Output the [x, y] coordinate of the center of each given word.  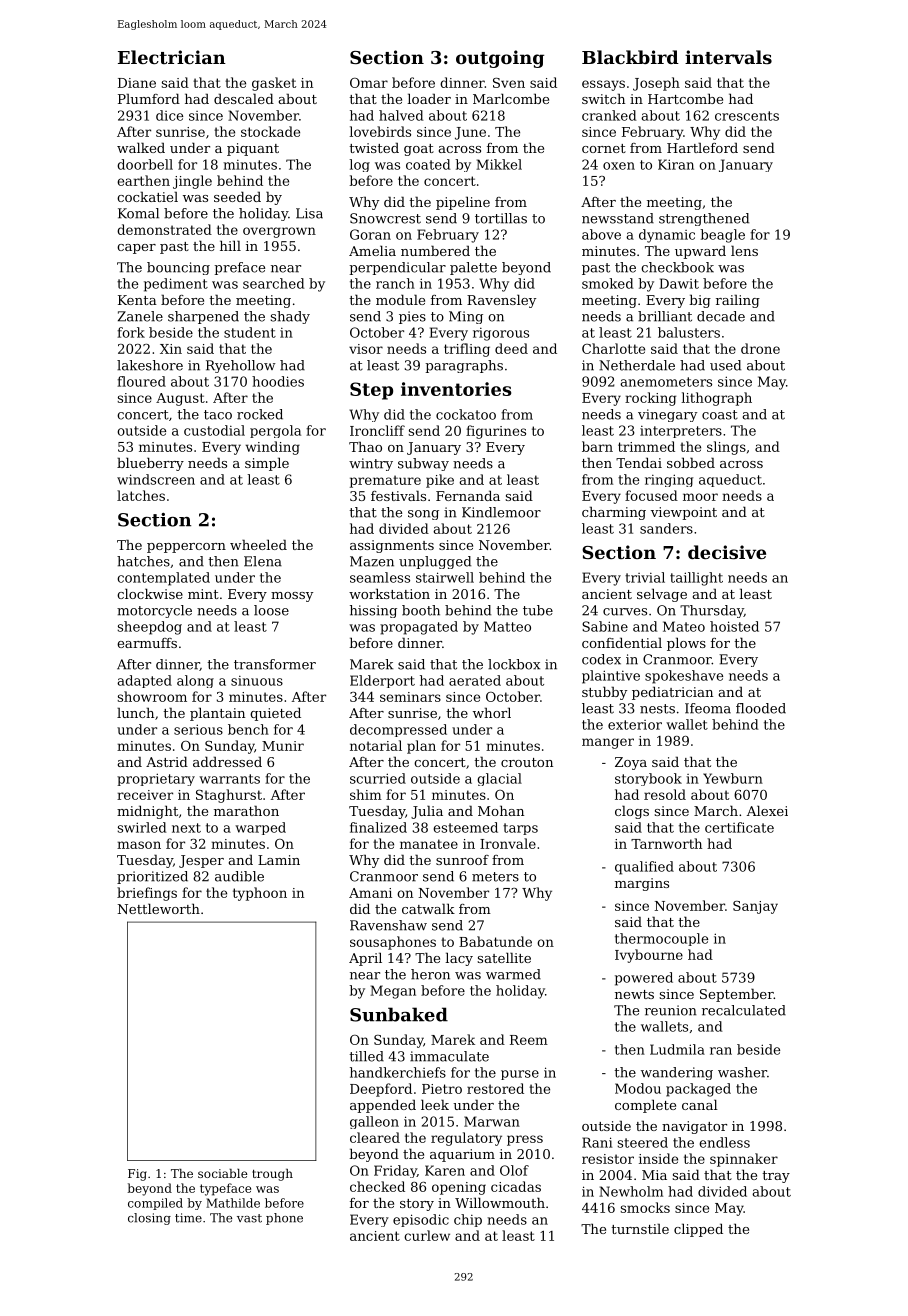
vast [249, 1218]
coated [428, 164]
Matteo [507, 626]
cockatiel [147, 196]
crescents [747, 116]
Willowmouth [500, 1202]
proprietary [156, 779]
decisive [727, 552]
